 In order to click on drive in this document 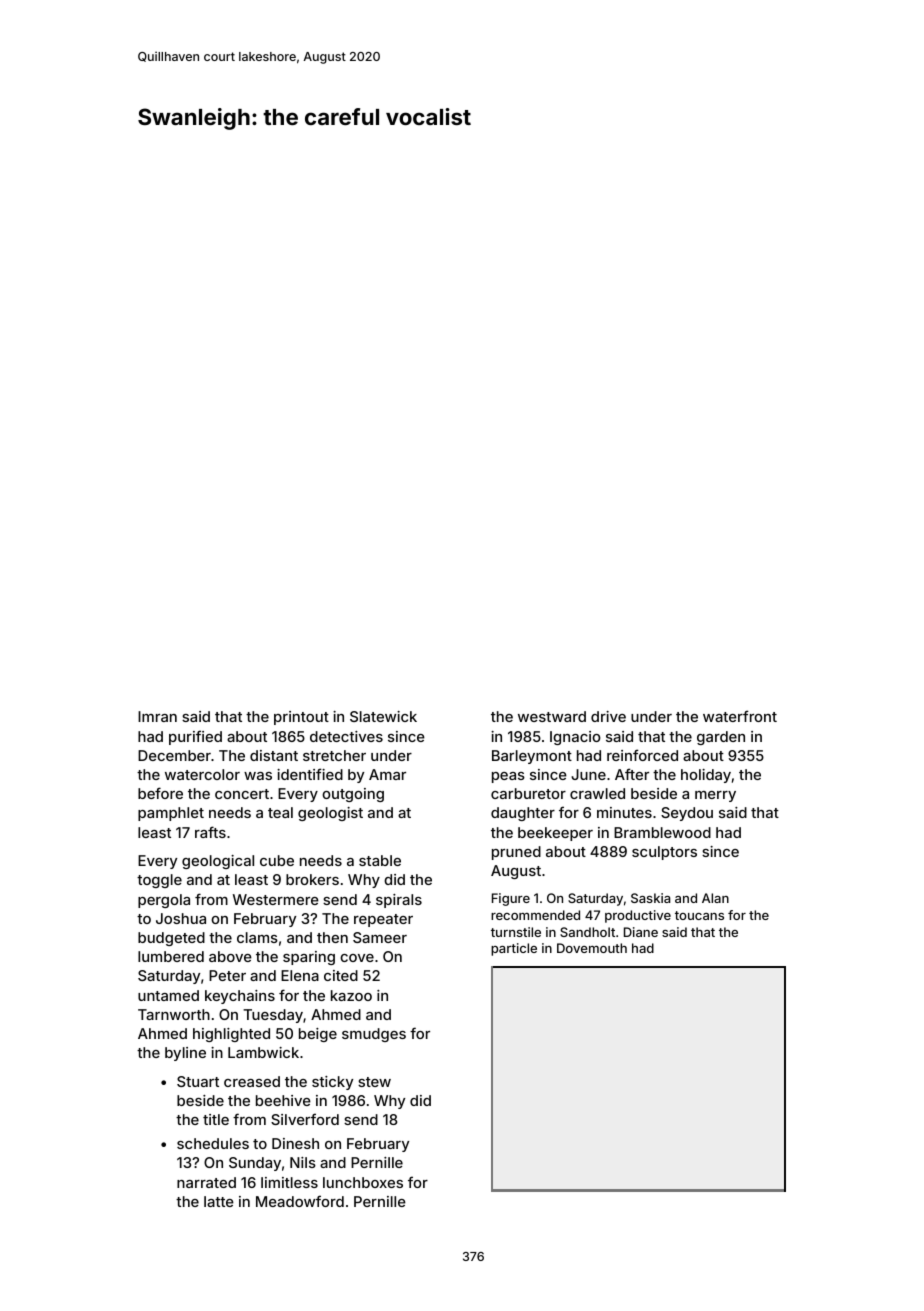, I will do `click(608, 716)`.
